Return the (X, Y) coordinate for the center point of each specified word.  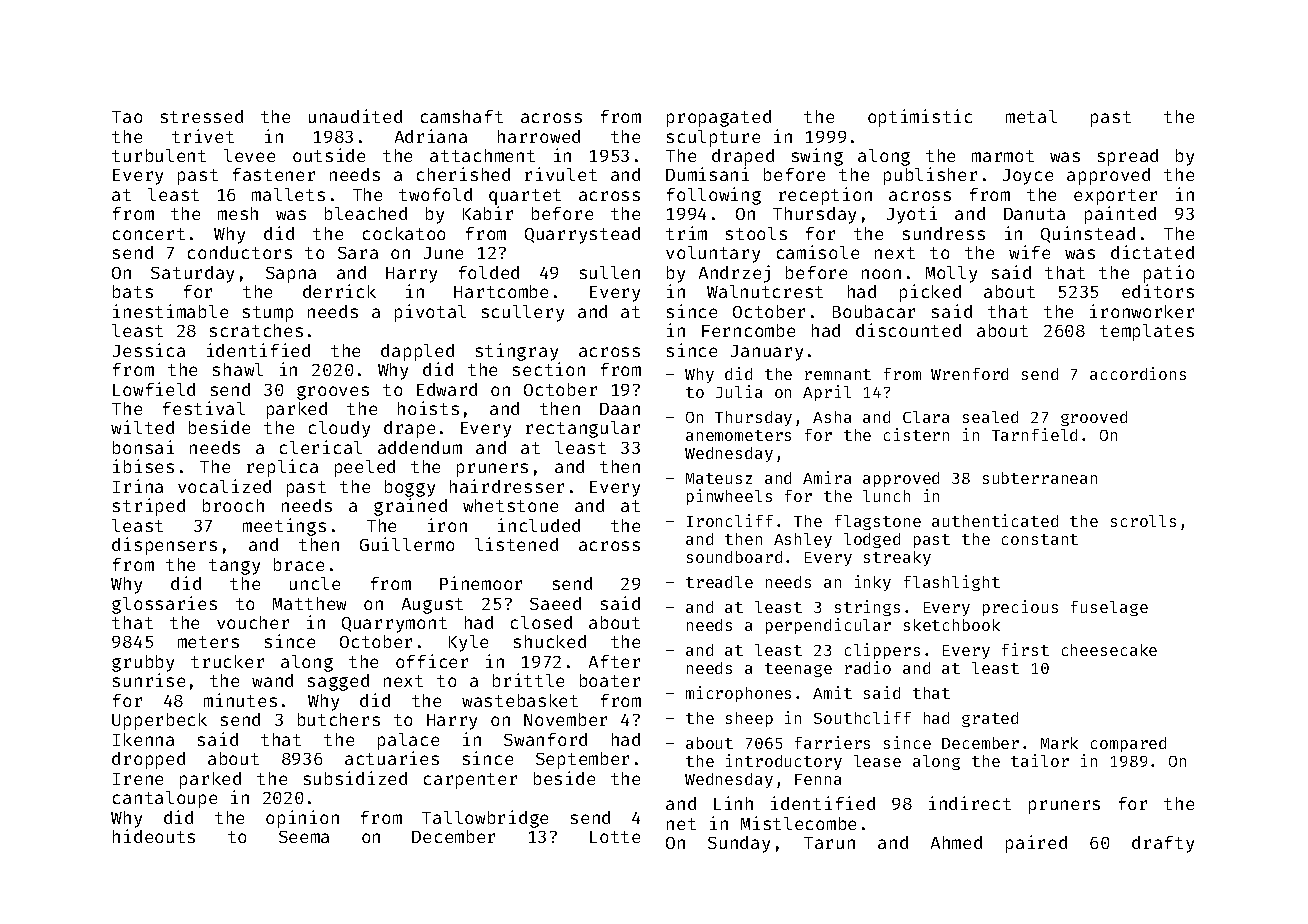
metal (1031, 116)
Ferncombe (748, 330)
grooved (1094, 418)
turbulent (159, 155)
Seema (304, 837)
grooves (333, 393)
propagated (719, 118)
